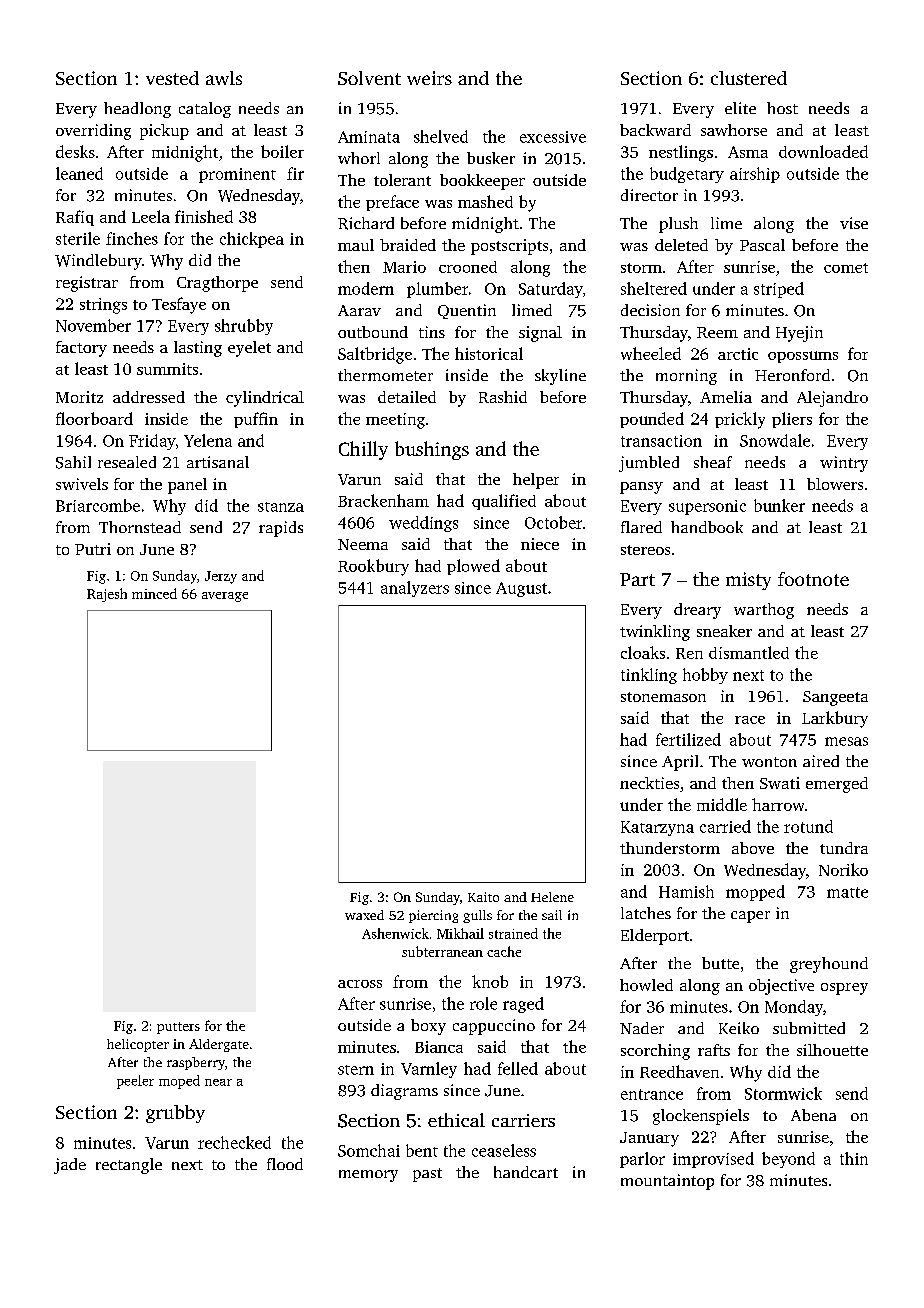 The height and width of the screenshot is (1308, 924). I want to click on rechecked, so click(234, 1142).
